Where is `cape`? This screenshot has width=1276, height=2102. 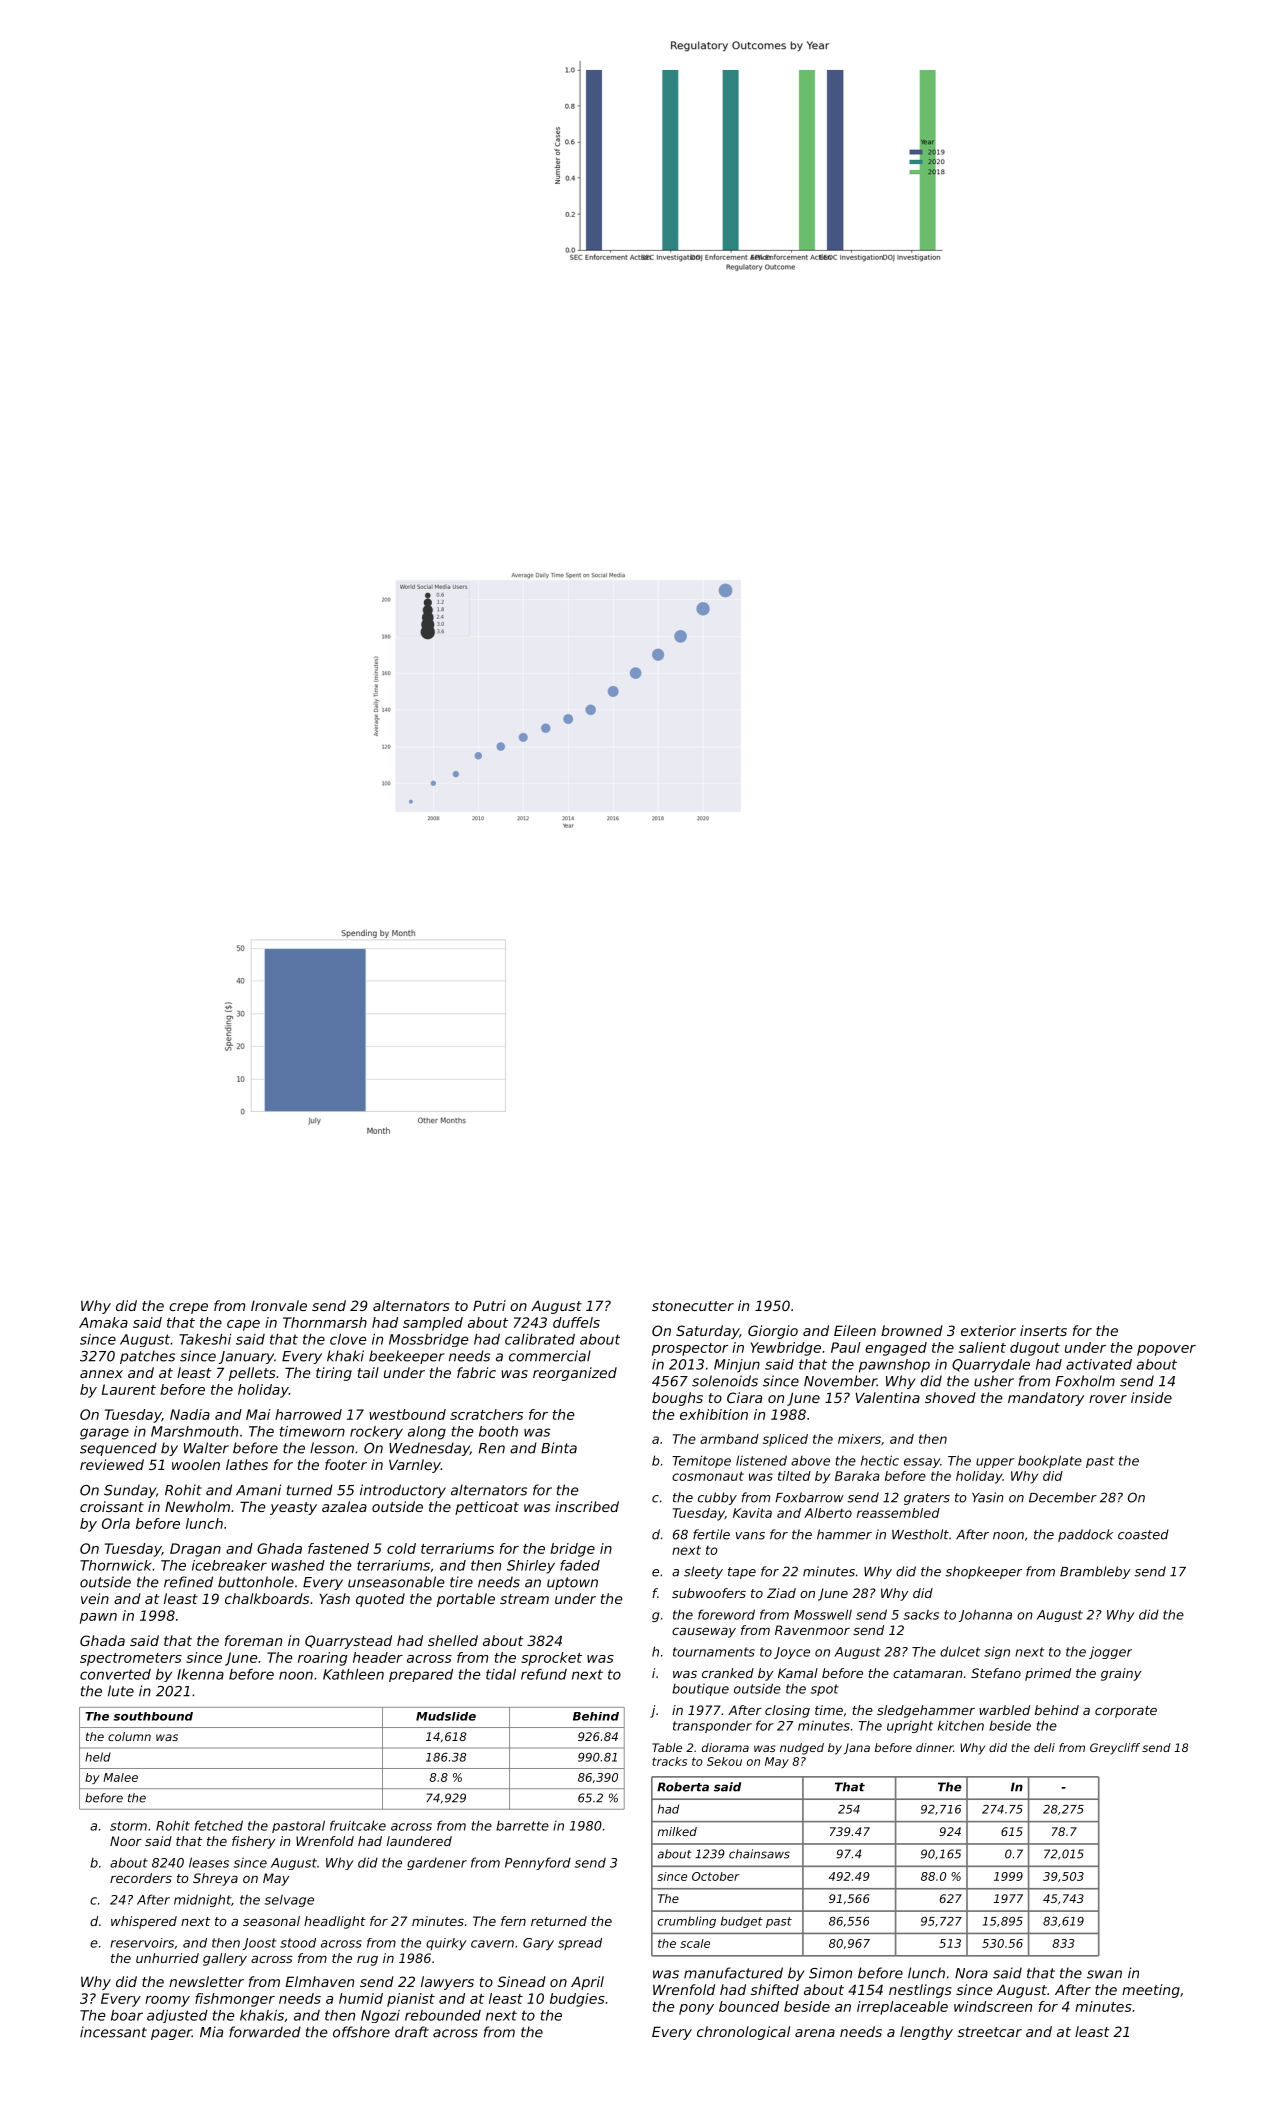
cape is located at coordinates (243, 1325).
